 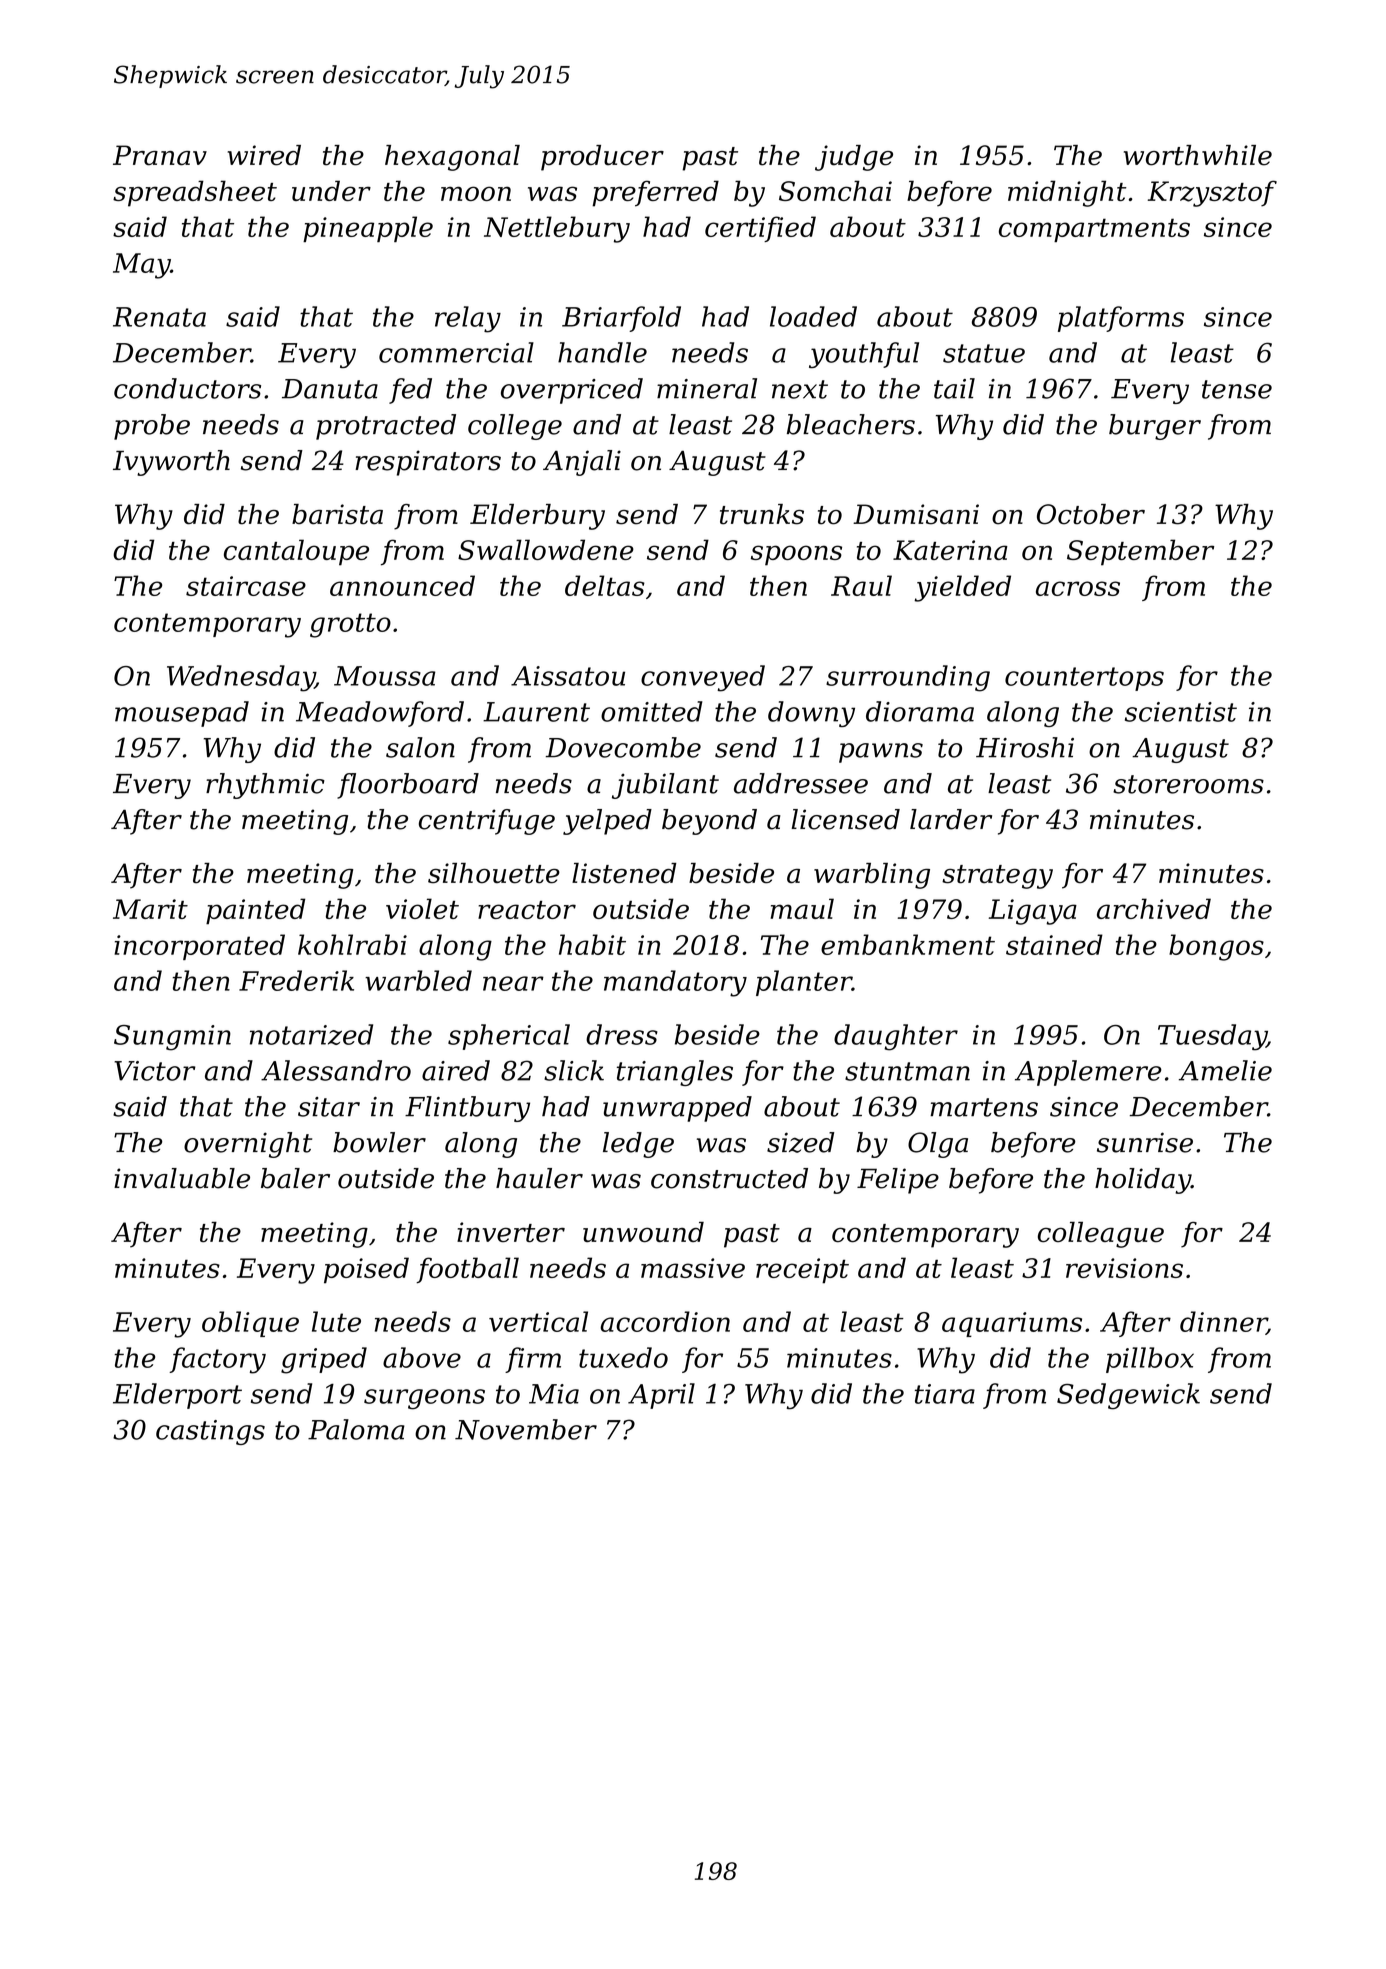 What do you see at coordinates (264, 155) in the image?
I see `wired` at bounding box center [264, 155].
